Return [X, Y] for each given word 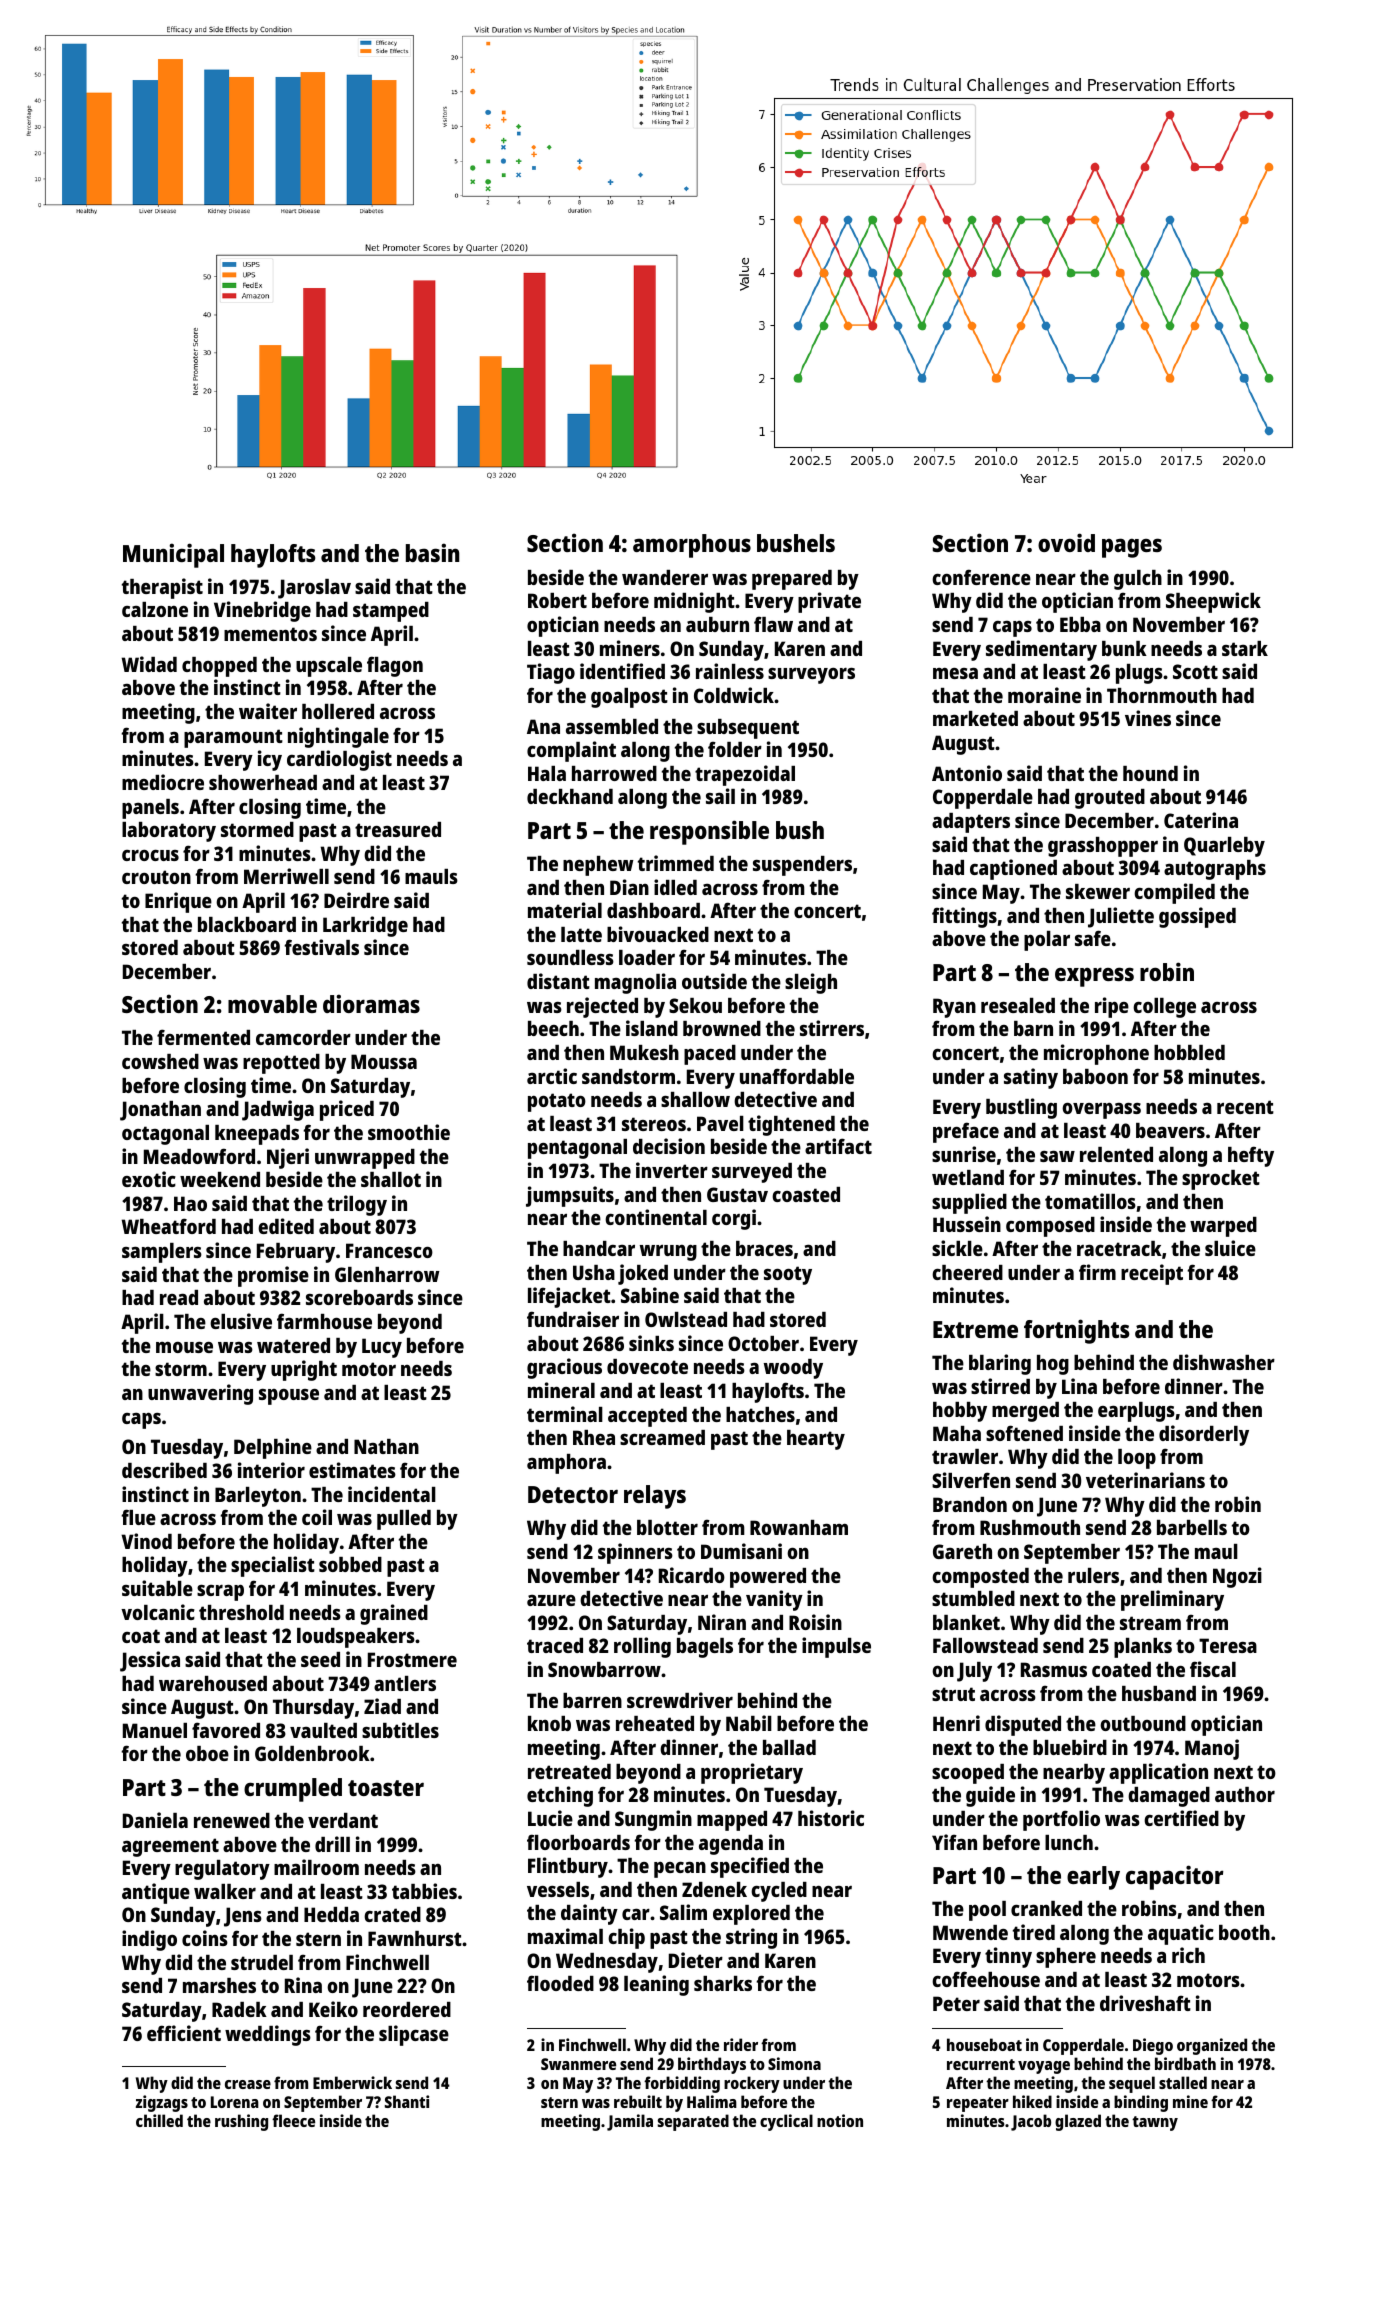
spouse [289, 1397]
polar [1047, 941]
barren [592, 1700]
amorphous [692, 546]
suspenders [802, 866]
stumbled [973, 1598]
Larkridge [365, 926]
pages [1132, 548]
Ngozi [1237, 1577]
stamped [391, 612]
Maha [957, 1433]
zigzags [162, 2103]
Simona [794, 2063]
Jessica [150, 1661]
